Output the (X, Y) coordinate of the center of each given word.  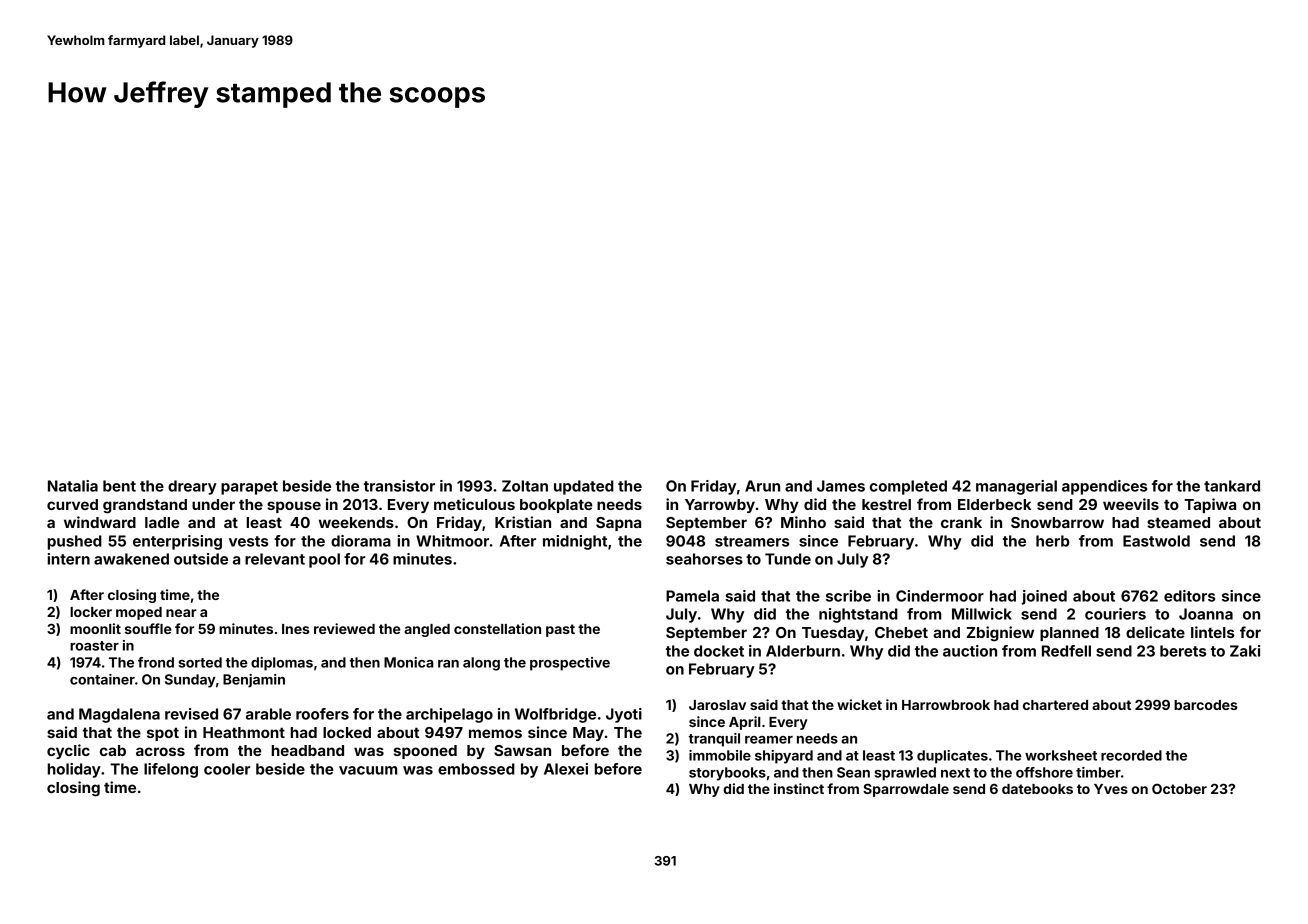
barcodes (1206, 705)
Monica (408, 662)
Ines (296, 629)
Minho (803, 522)
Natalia (73, 486)
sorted (200, 662)
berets (1183, 651)
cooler (227, 769)
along (481, 664)
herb (1053, 541)
